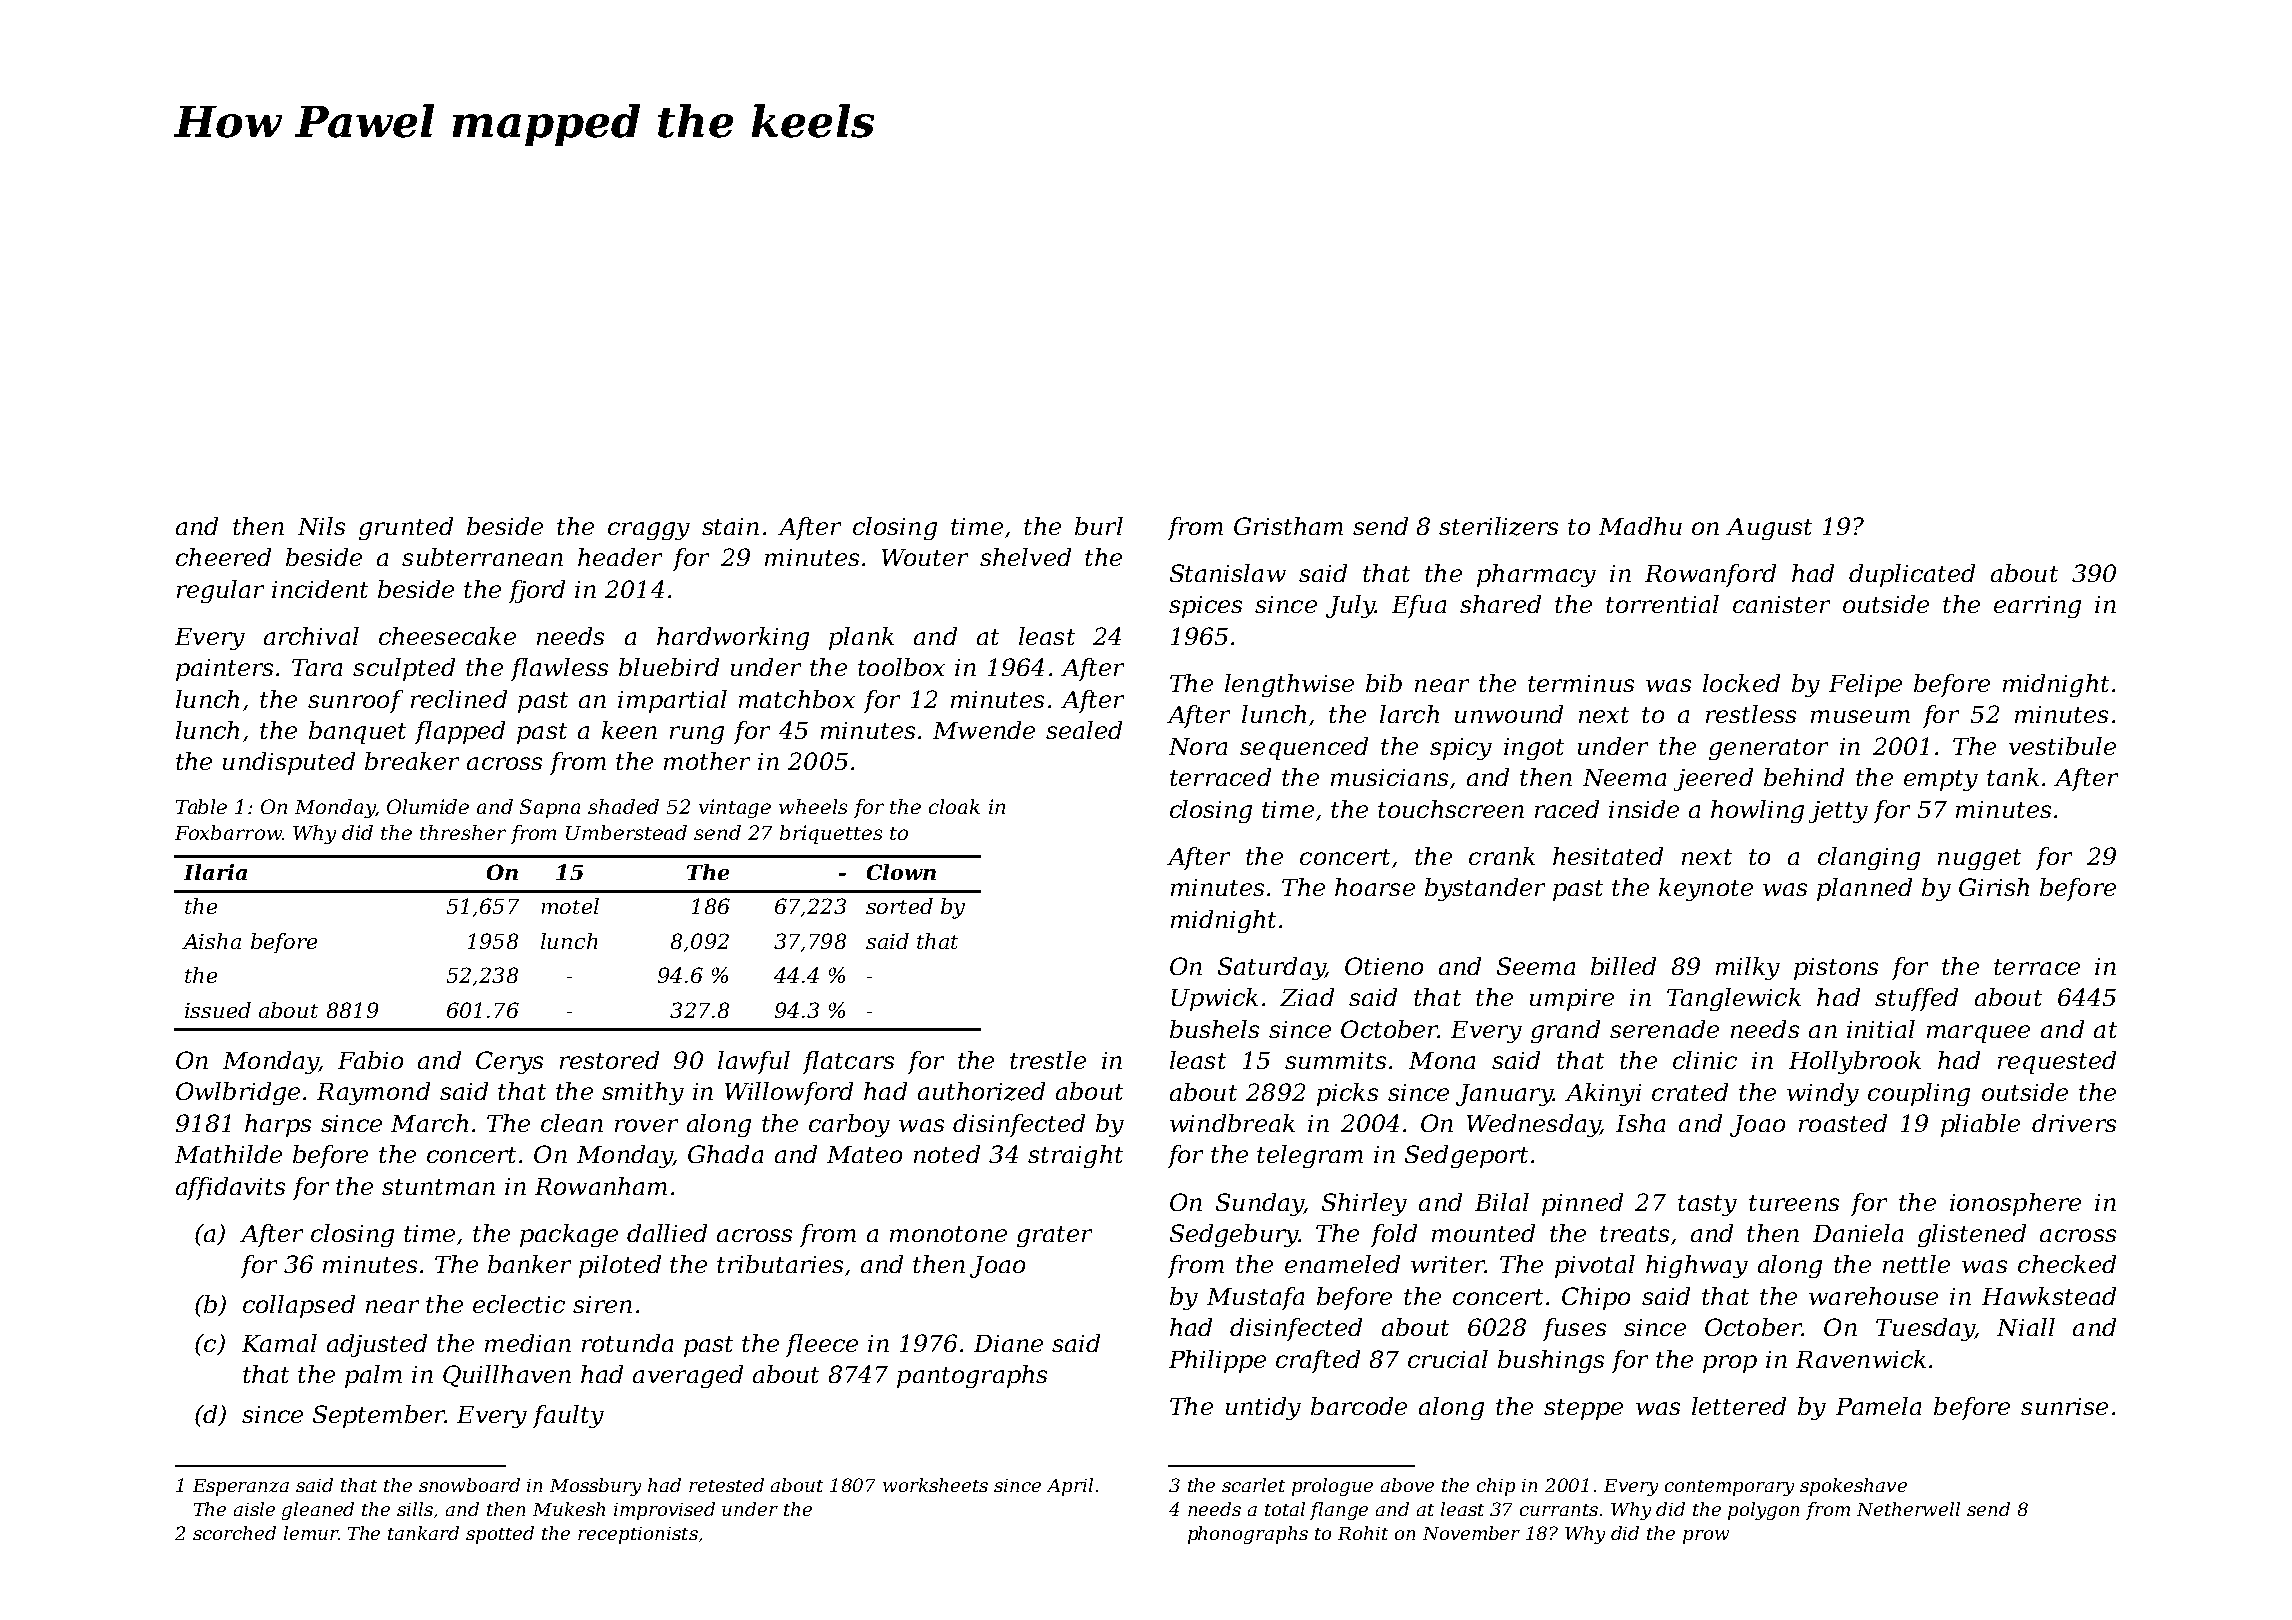 The width and height of the document is (2292, 1620). What do you see at coordinates (1858, 1233) in the document?
I see `Daniela` at bounding box center [1858, 1233].
